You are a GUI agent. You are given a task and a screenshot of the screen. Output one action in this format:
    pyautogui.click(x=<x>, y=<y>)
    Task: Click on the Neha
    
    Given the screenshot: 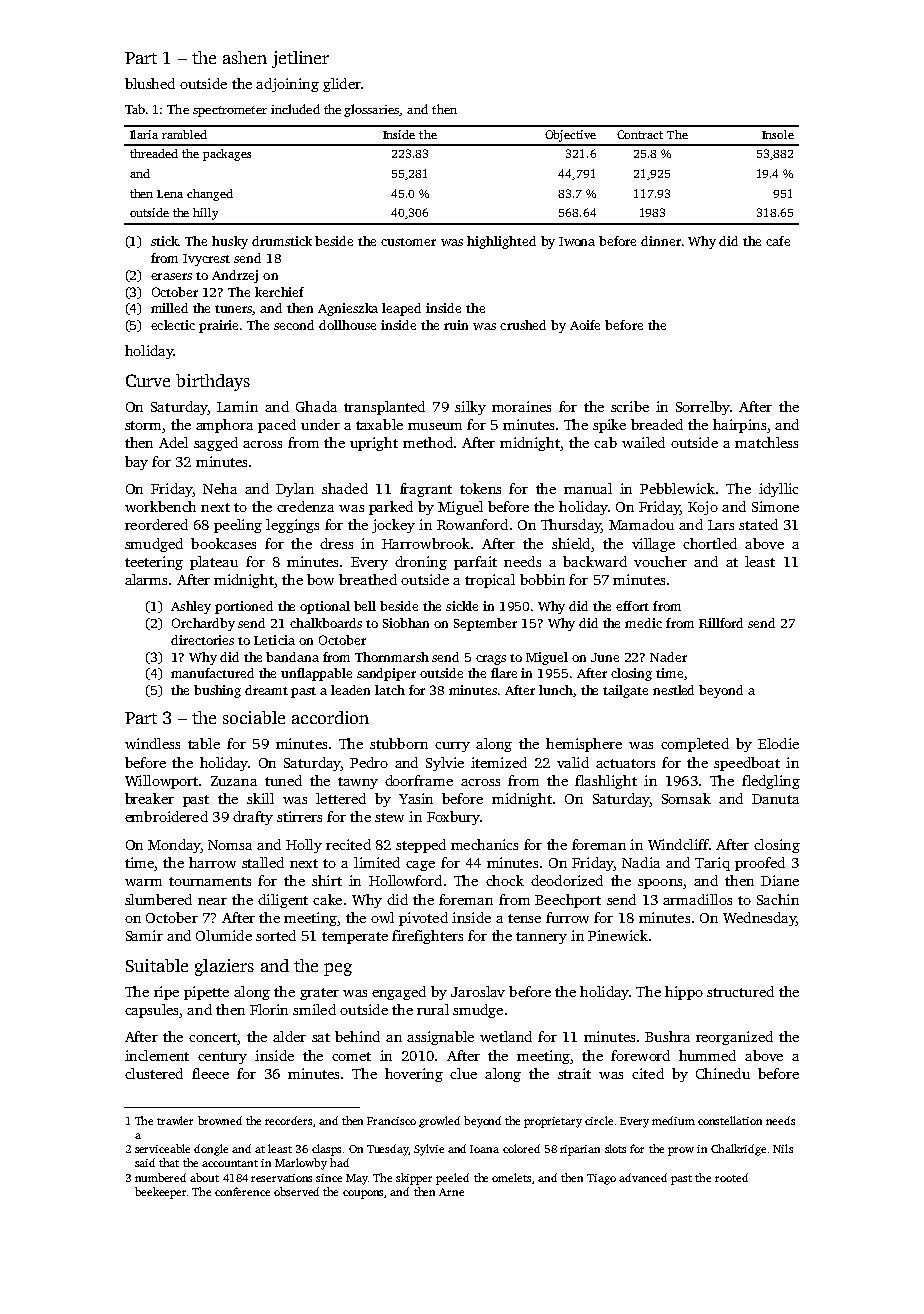 What is the action you would take?
    pyautogui.click(x=220, y=488)
